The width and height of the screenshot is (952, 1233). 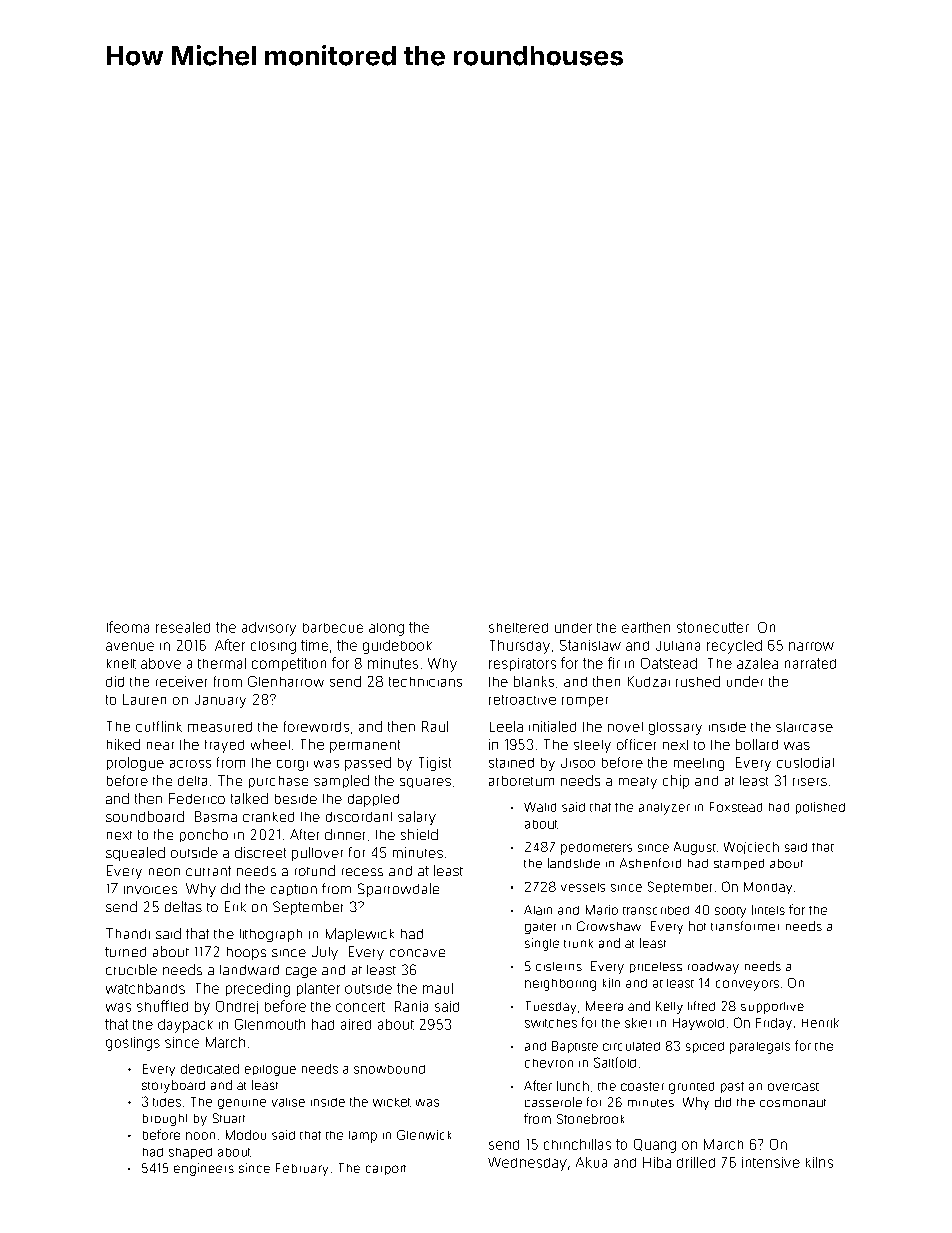 I want to click on shield, so click(x=419, y=834).
